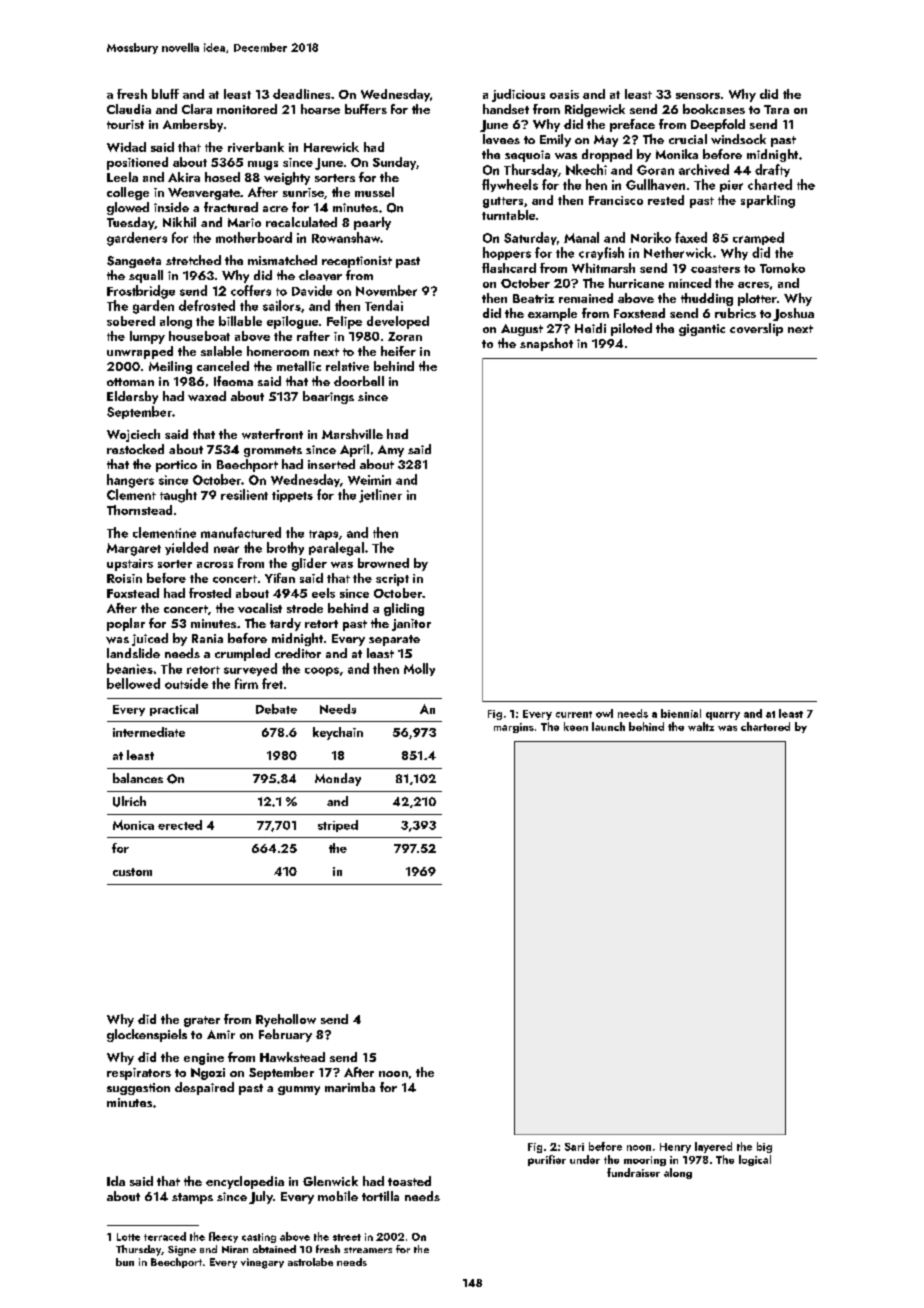  What do you see at coordinates (171, 207) in the document?
I see `inside` at bounding box center [171, 207].
